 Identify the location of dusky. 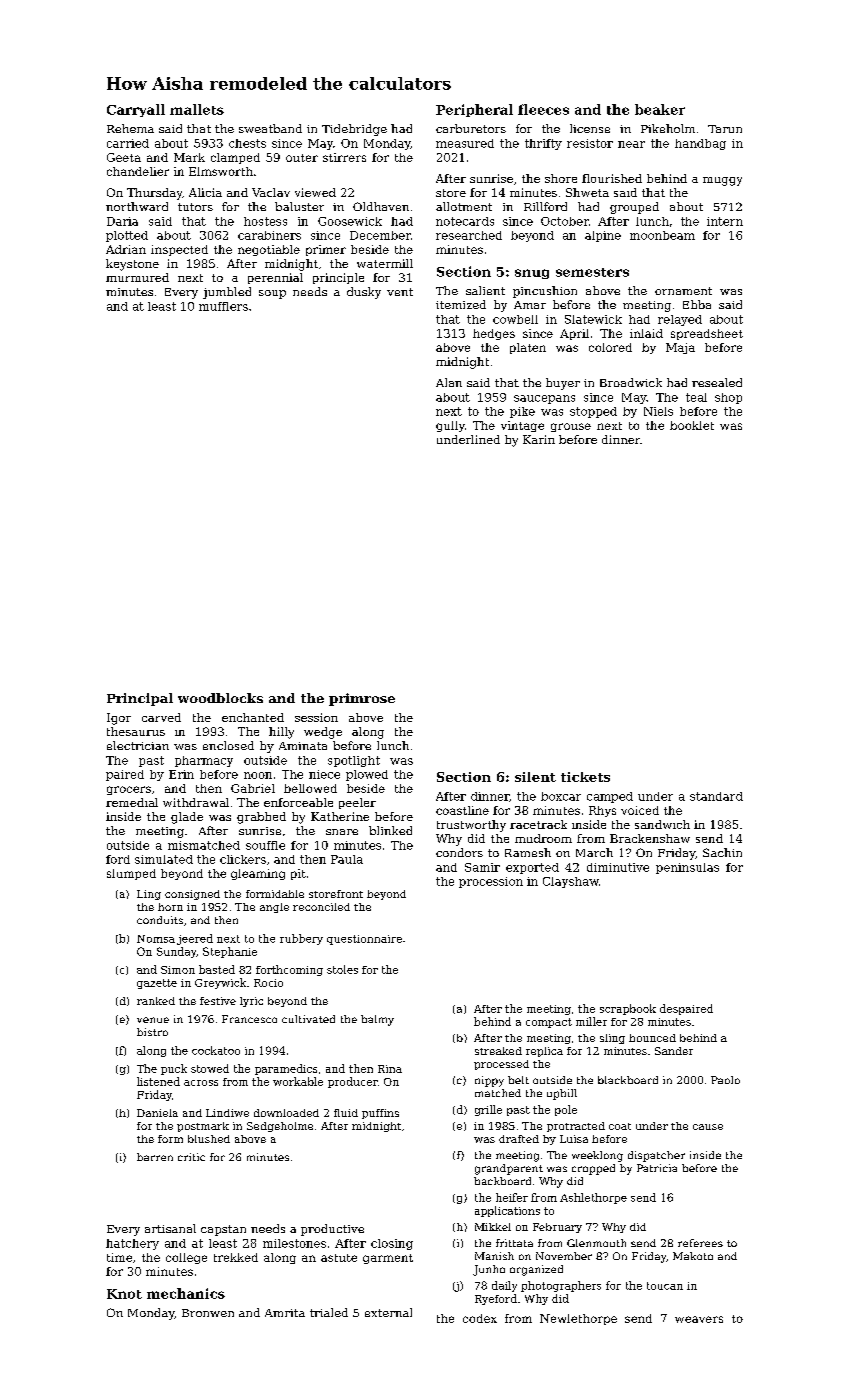
(364, 293).
